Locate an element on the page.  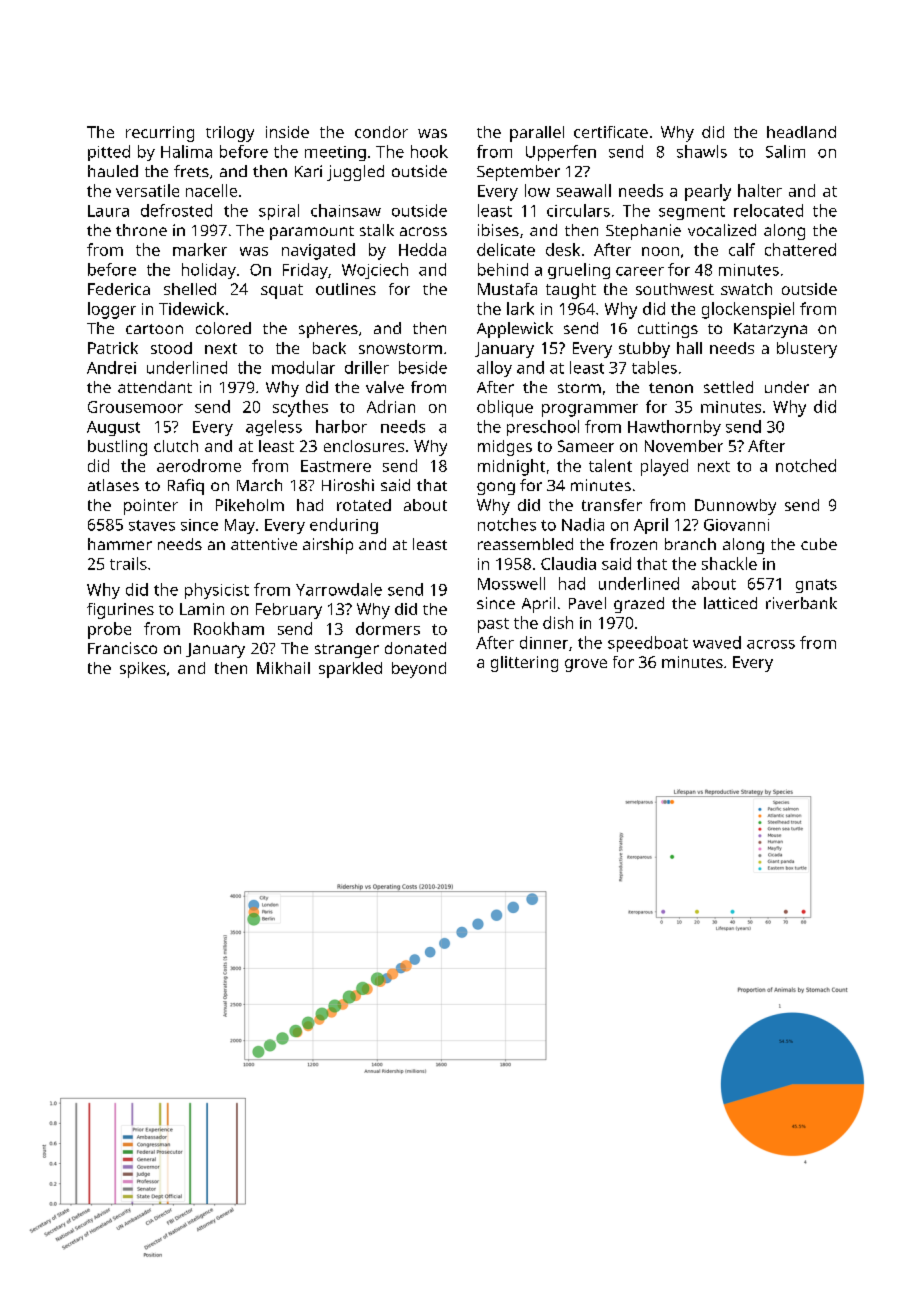
Dunnowby is located at coordinates (735, 507).
